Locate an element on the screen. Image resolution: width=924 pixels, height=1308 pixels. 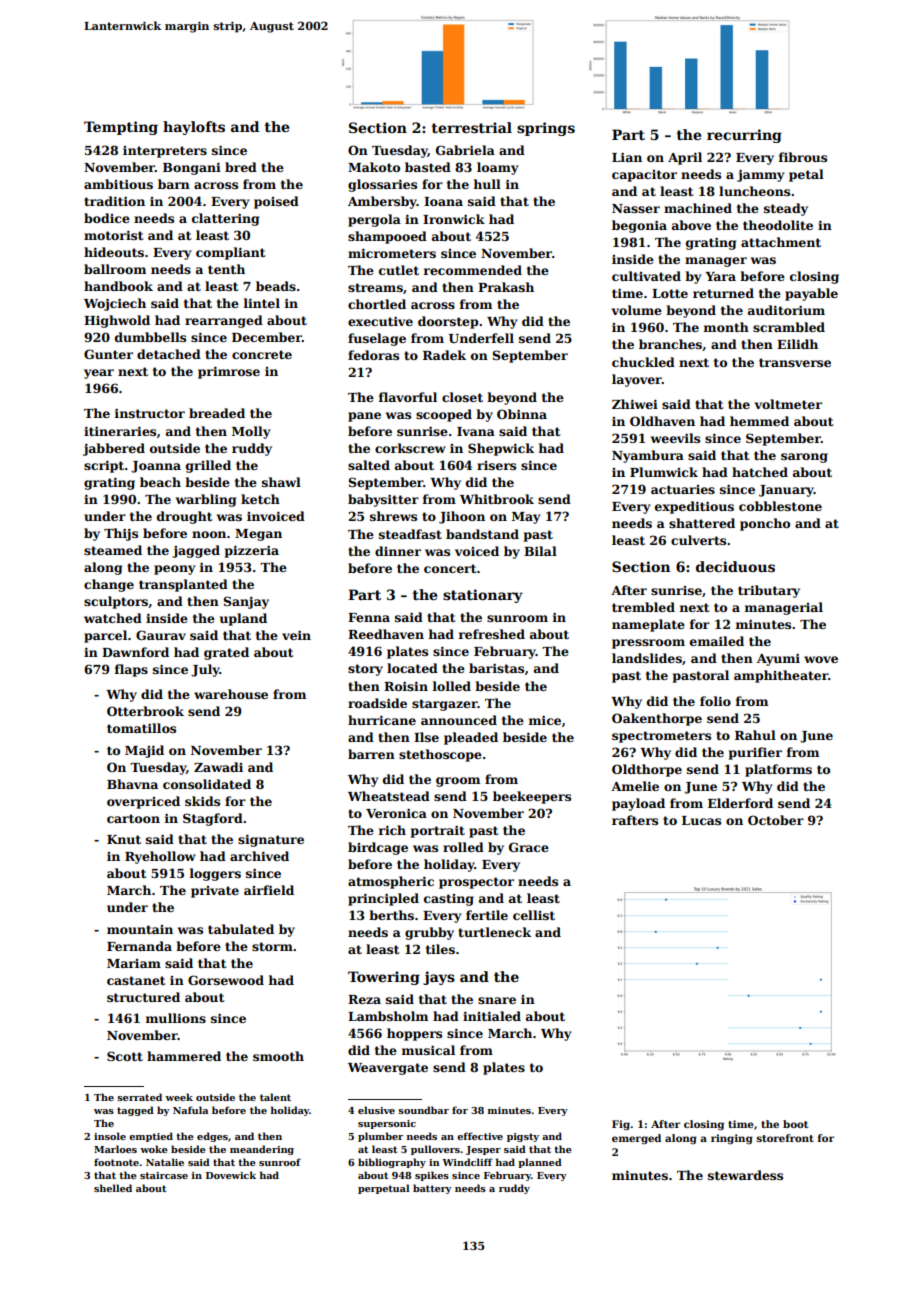
micrometers is located at coordinates (392, 253).
